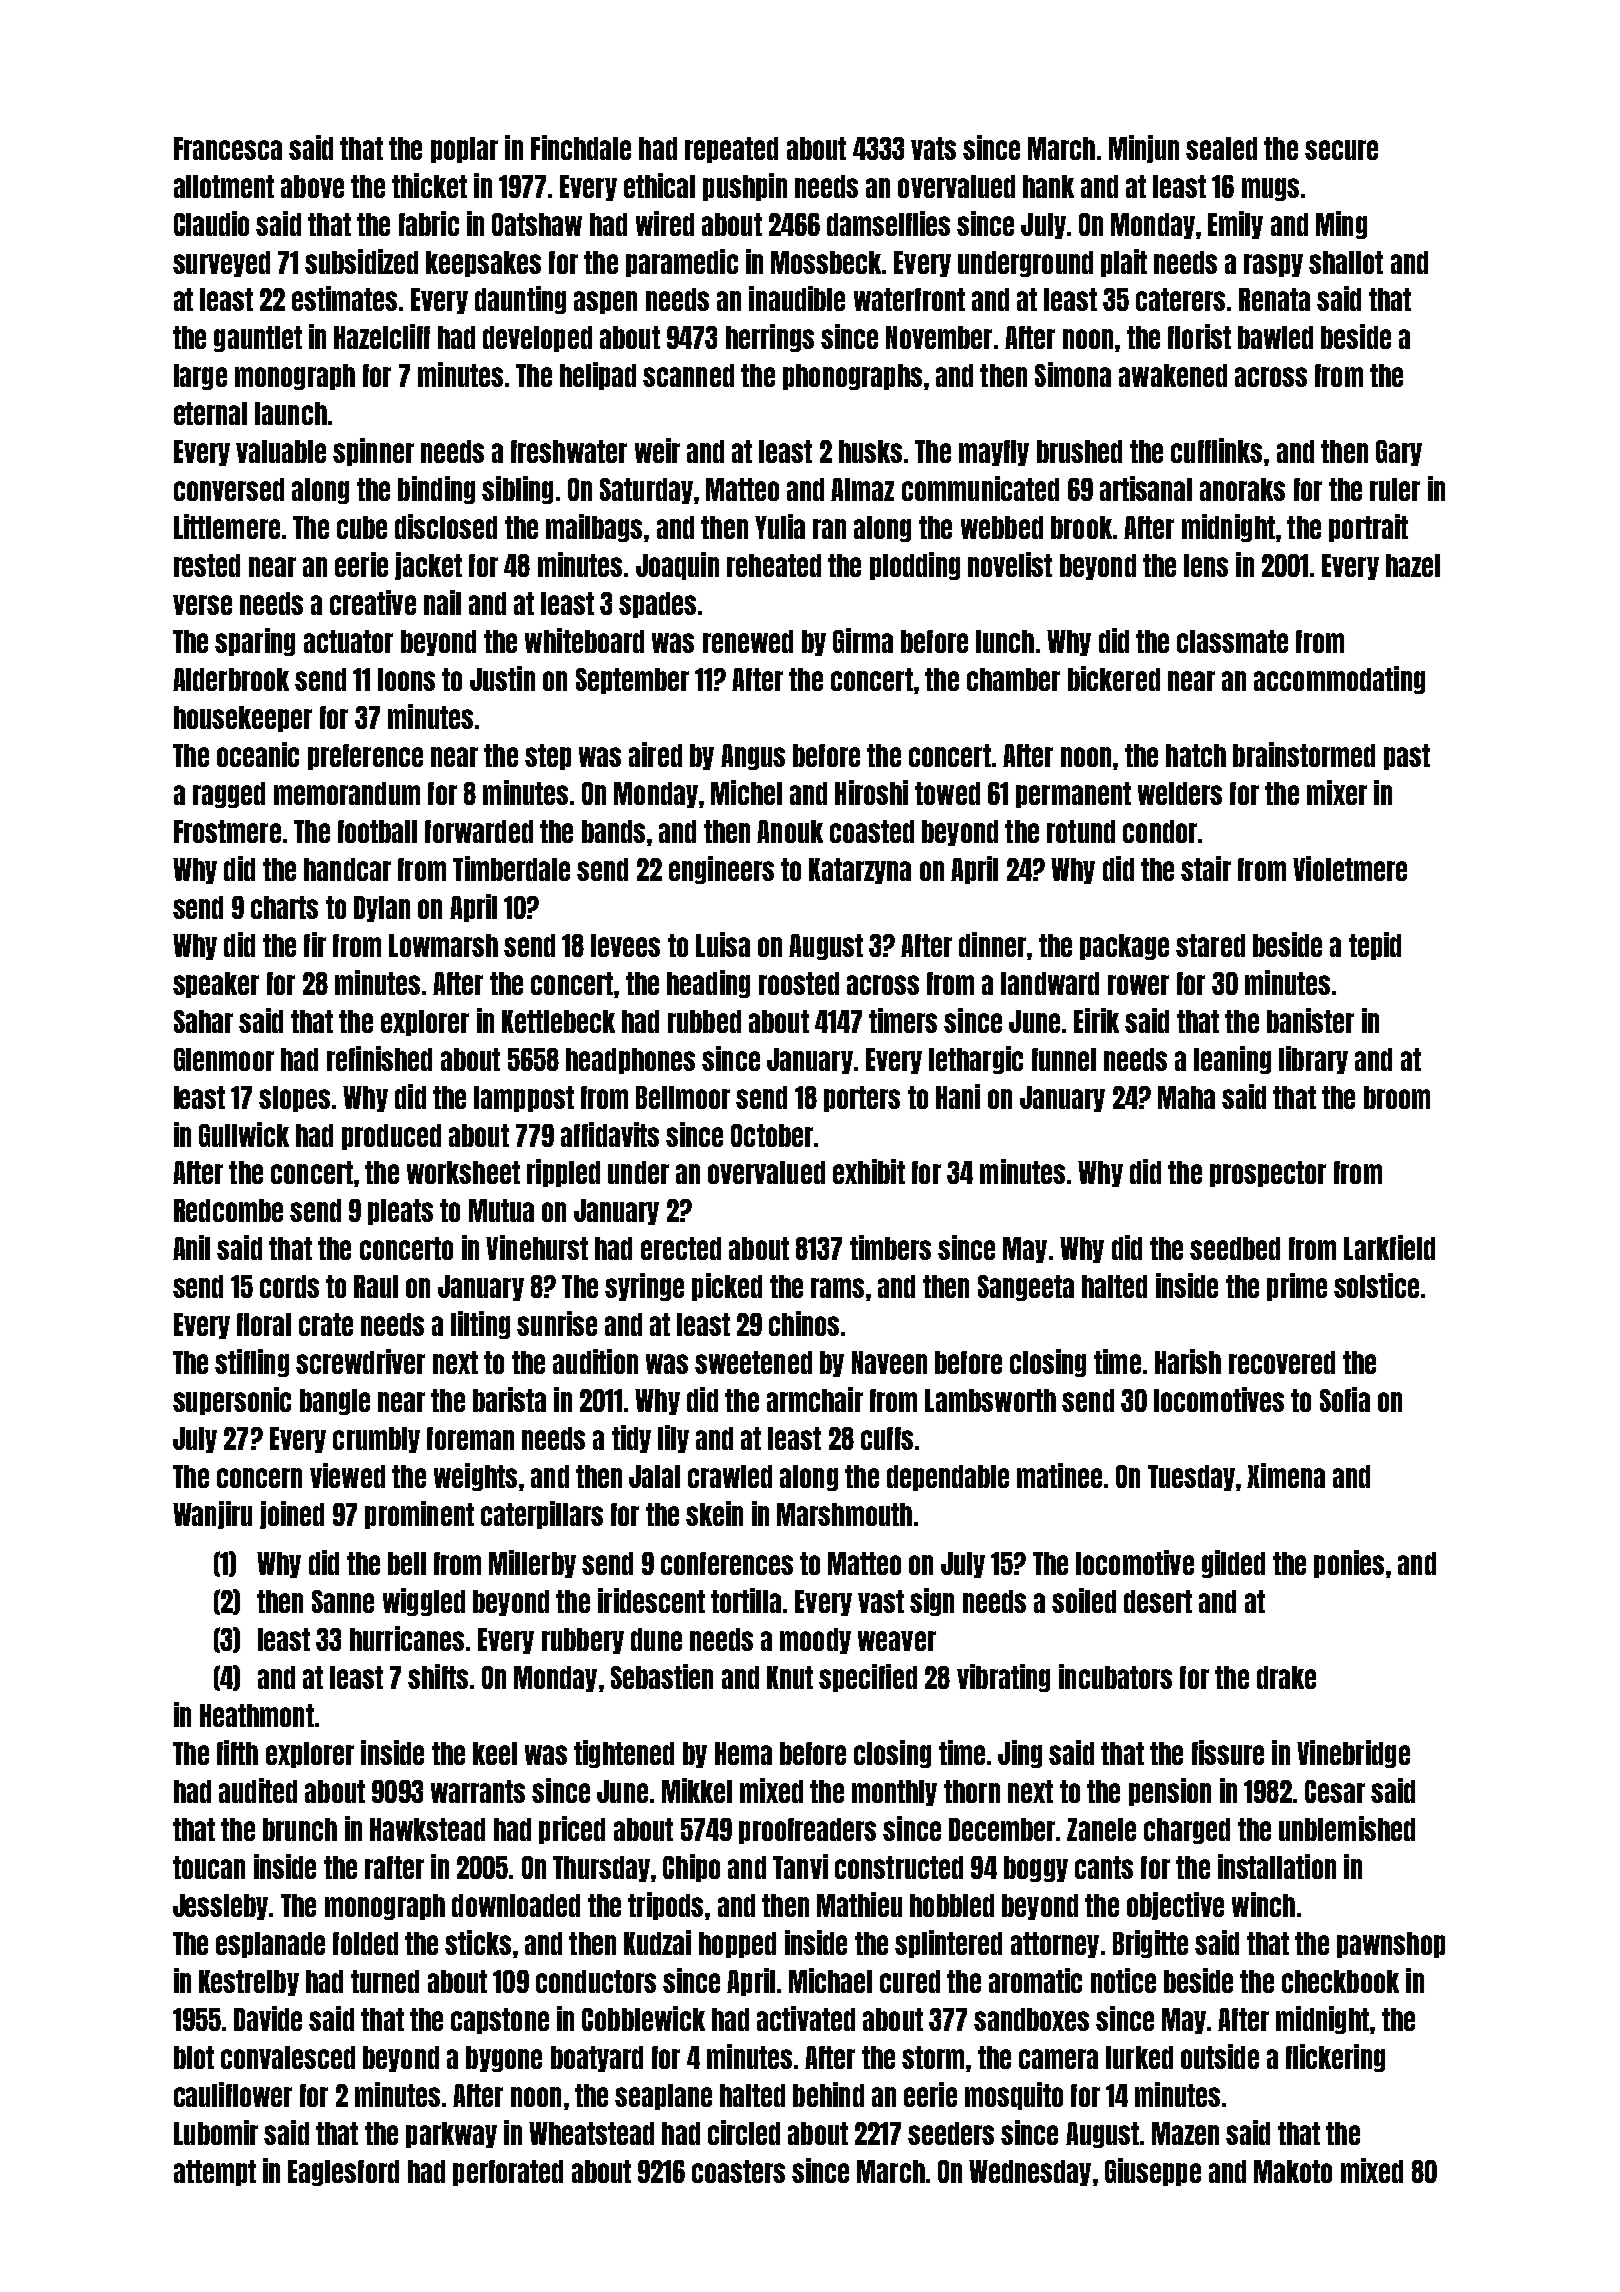 The width and height of the screenshot is (1620, 2292). What do you see at coordinates (1188, 1361) in the screenshot?
I see `Harish` at bounding box center [1188, 1361].
